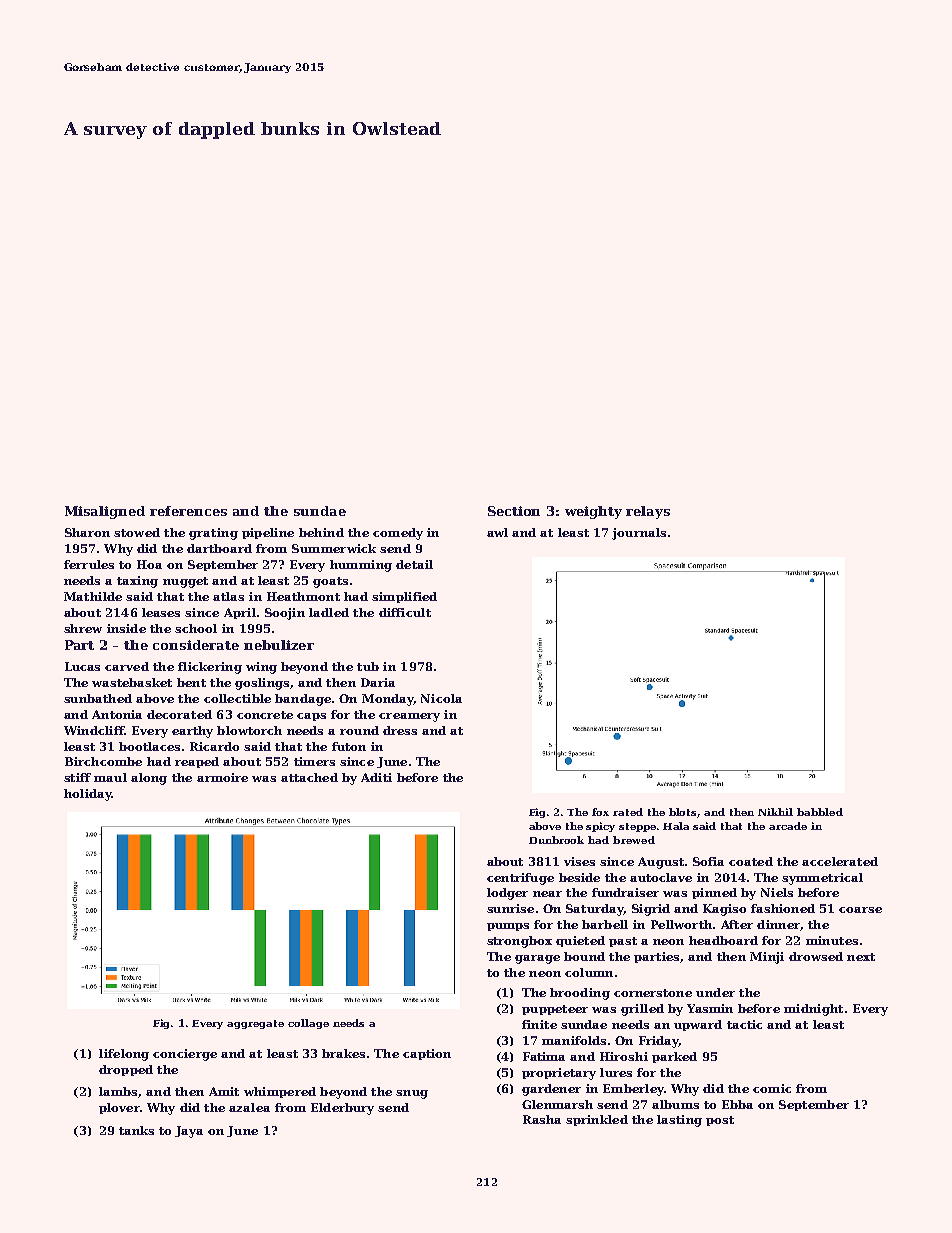 This page has width=952, height=1233. What do you see at coordinates (214, 746) in the page?
I see `Ricardo` at bounding box center [214, 746].
